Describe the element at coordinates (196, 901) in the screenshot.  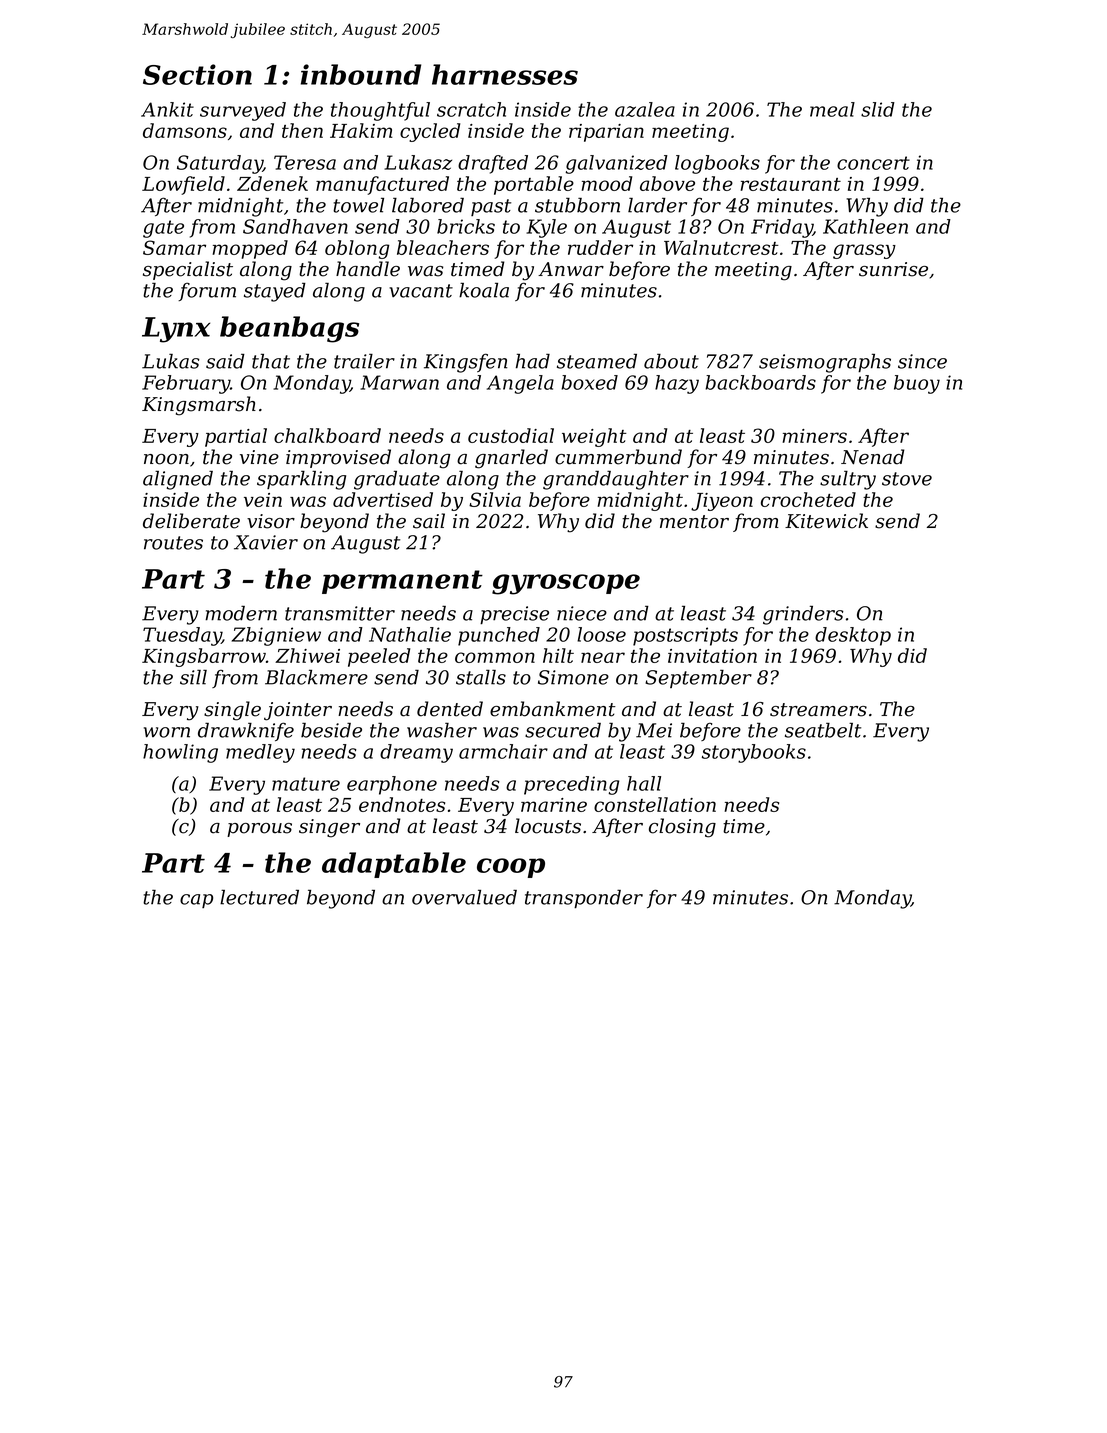
I see `cap` at that location.
